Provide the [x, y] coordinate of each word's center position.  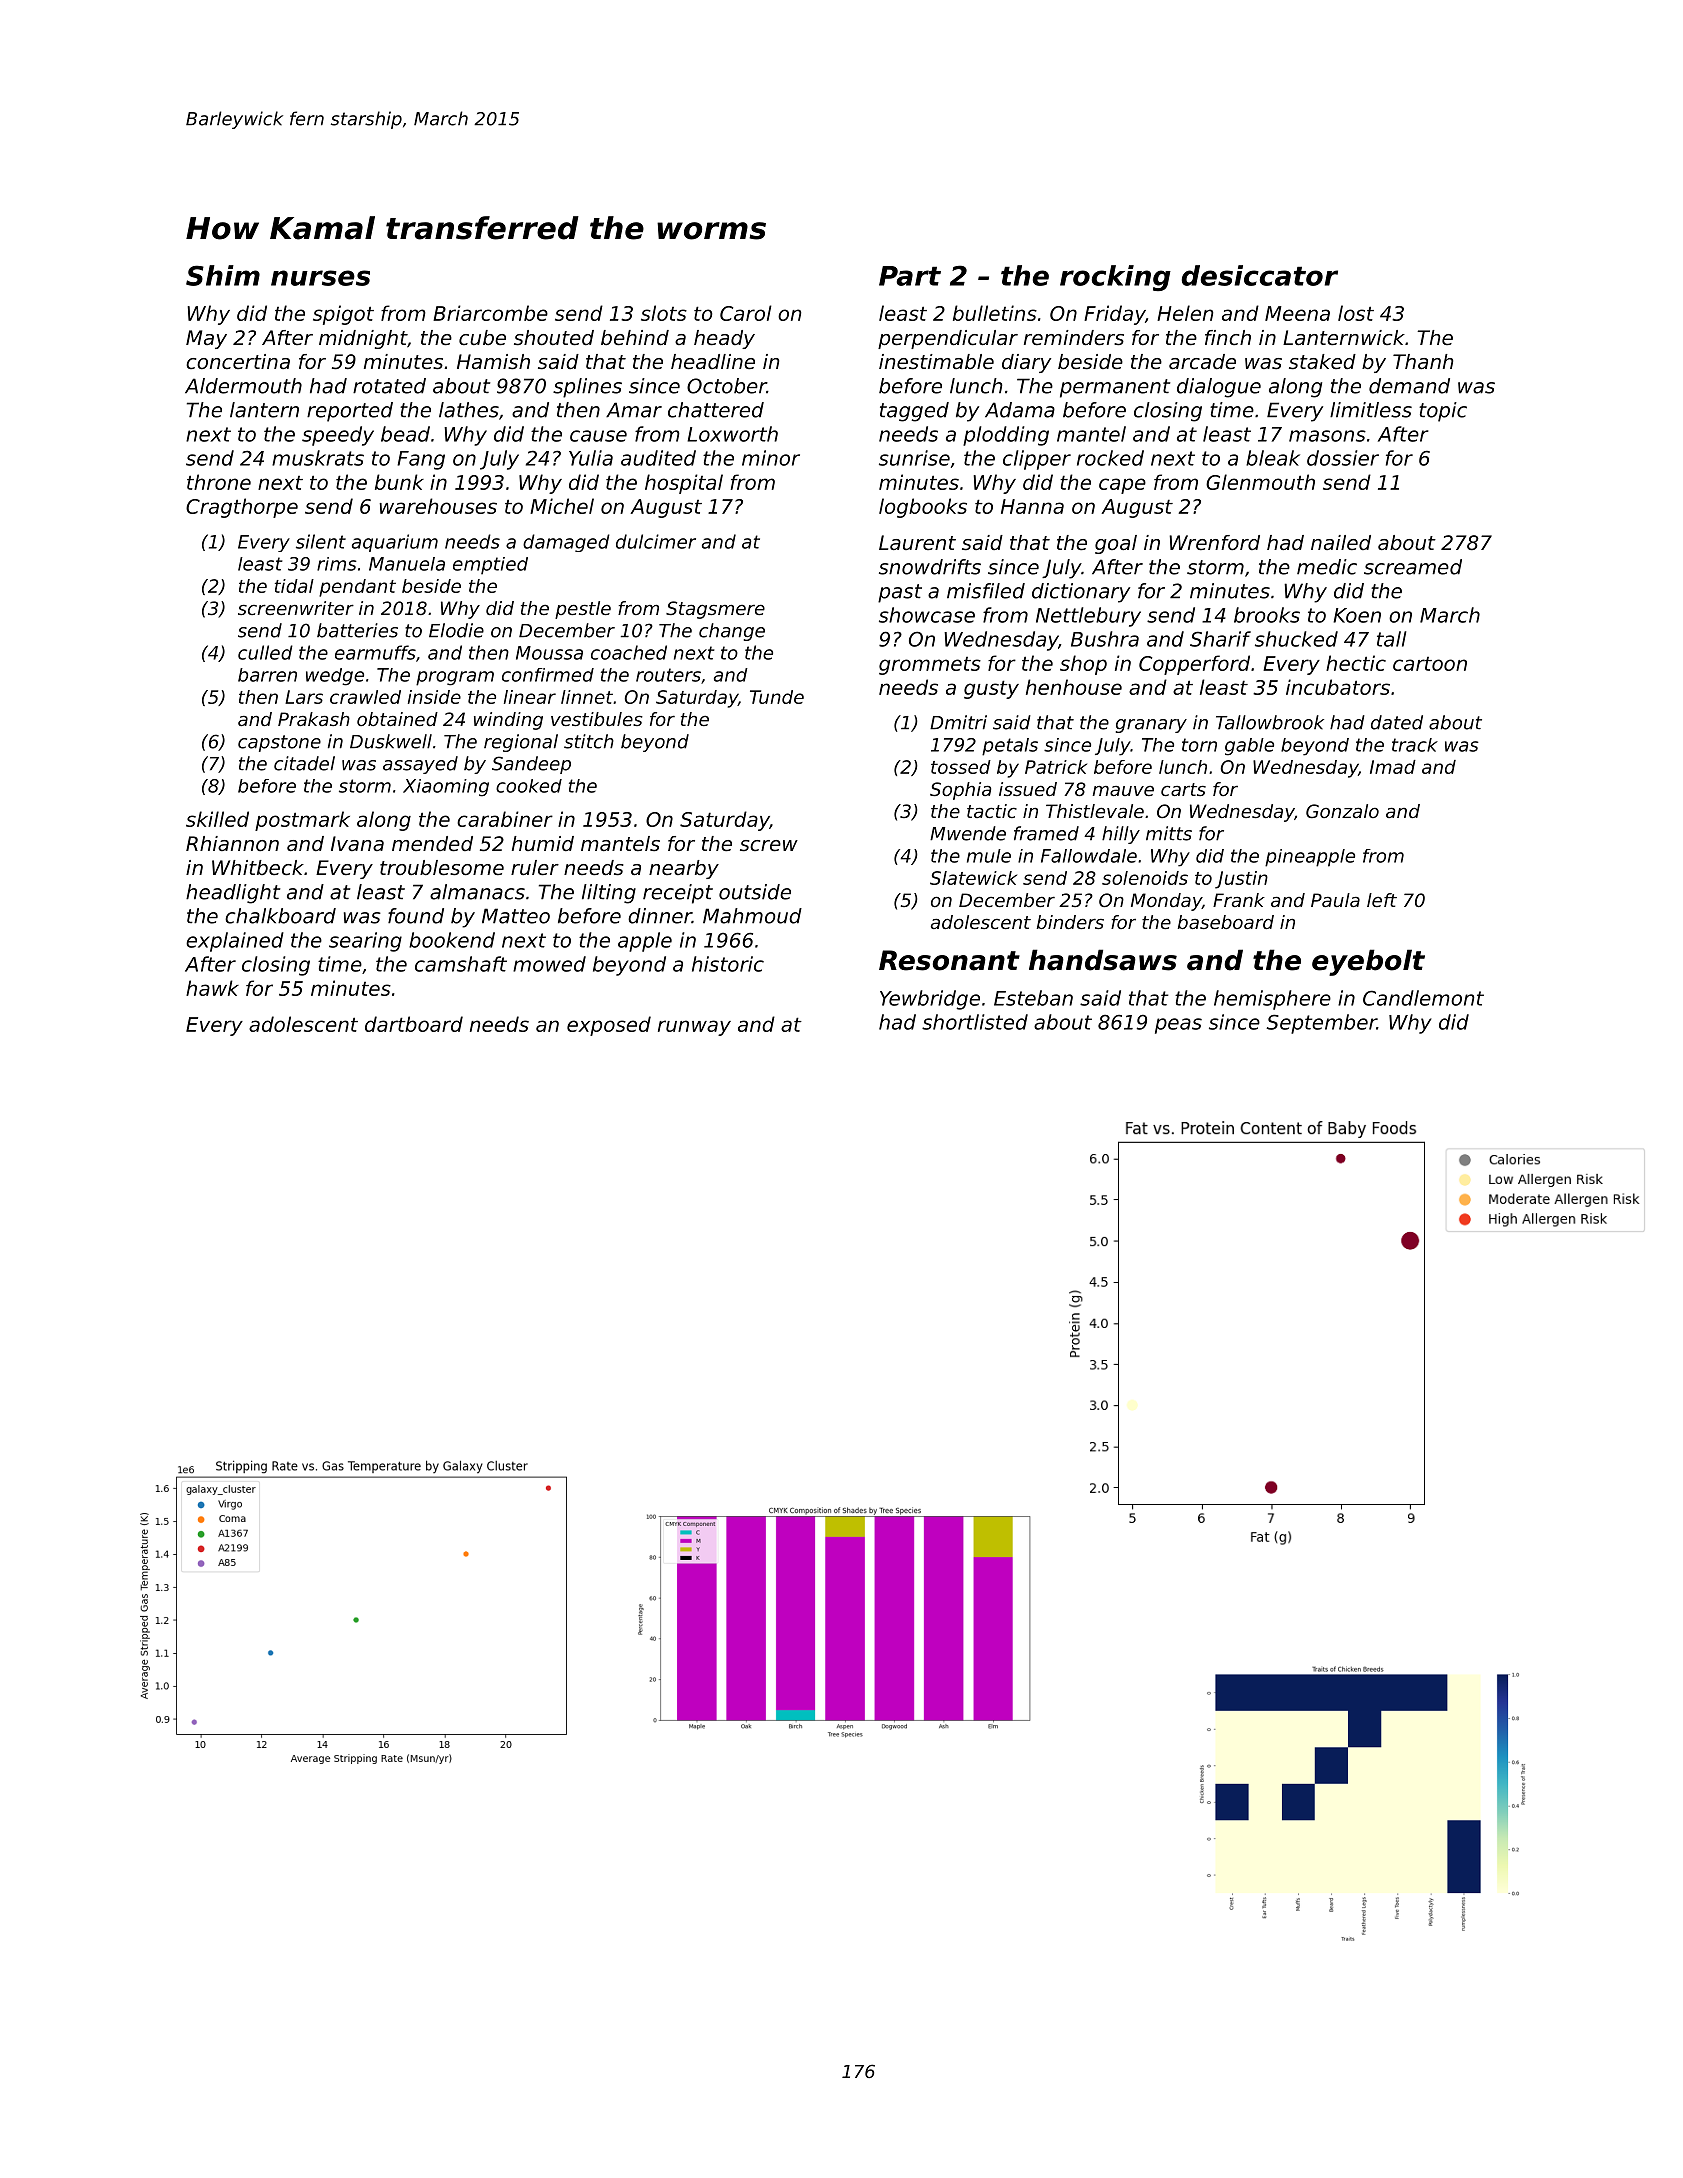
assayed [420, 765]
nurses [320, 278]
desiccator [1259, 275]
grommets [930, 666]
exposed [609, 1026]
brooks [1267, 615]
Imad [1393, 767]
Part [910, 276]
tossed [961, 767]
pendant [357, 588]
